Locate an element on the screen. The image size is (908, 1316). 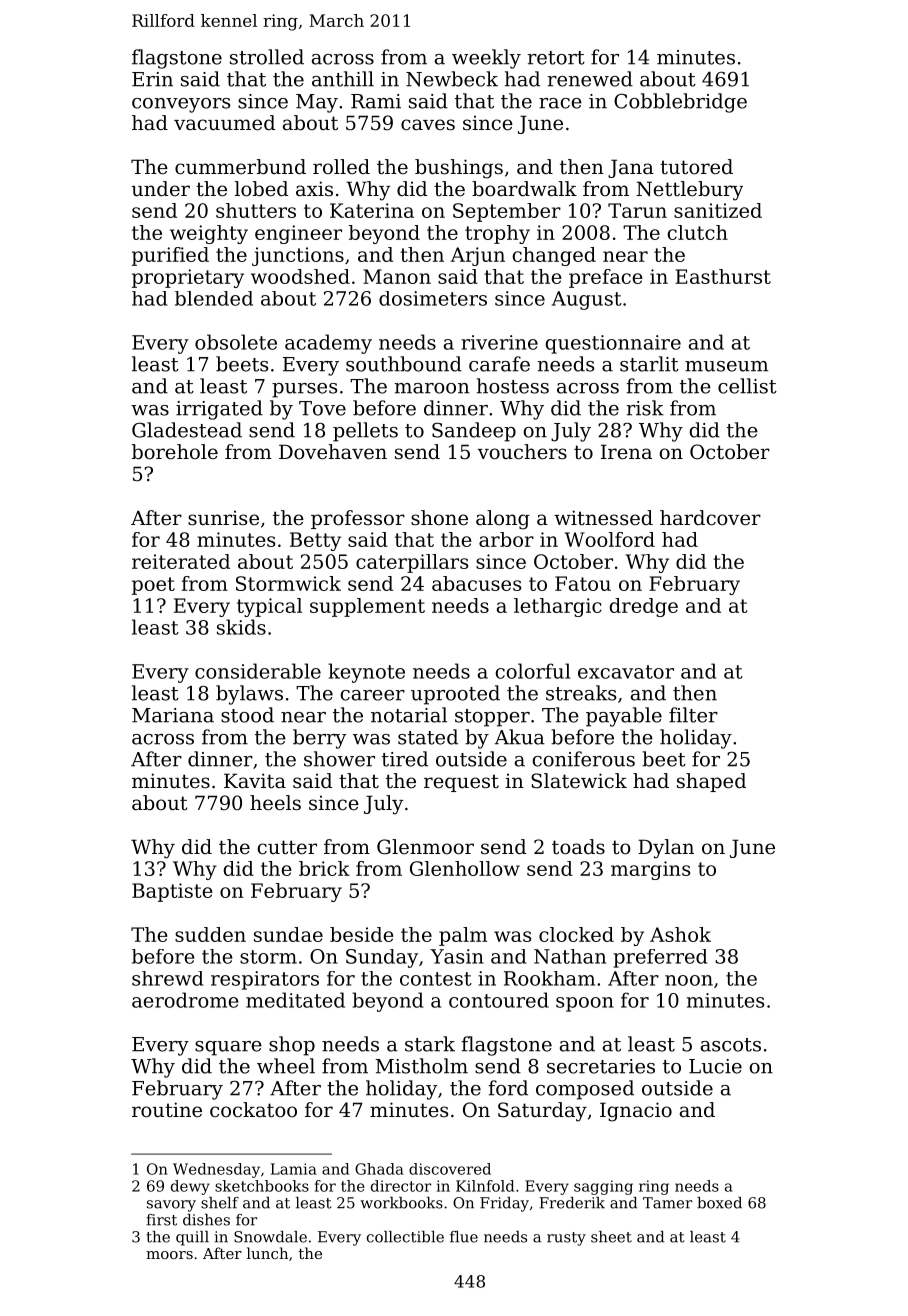
trophy is located at coordinates (497, 234).
